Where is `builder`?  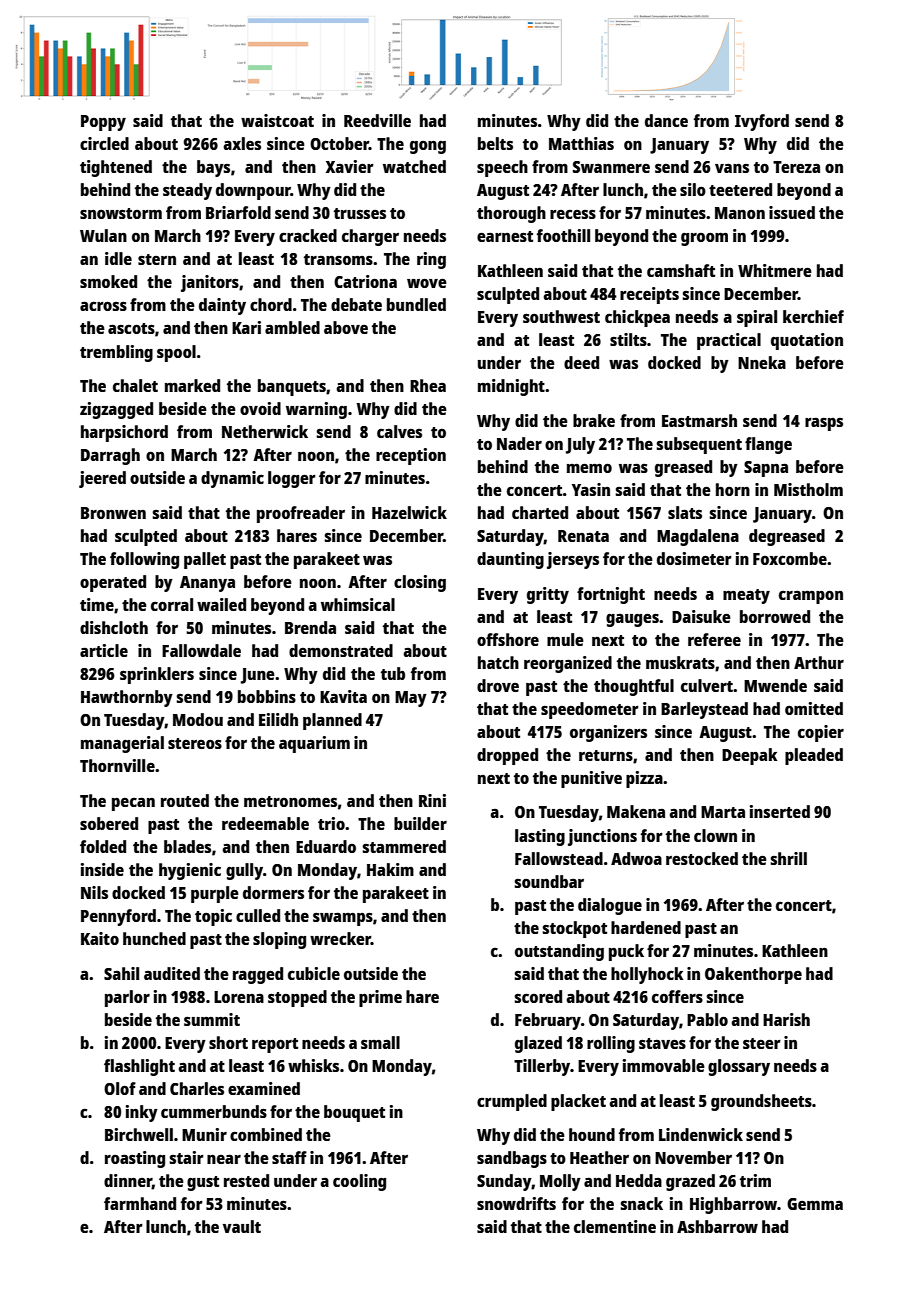
builder is located at coordinates (420, 823).
